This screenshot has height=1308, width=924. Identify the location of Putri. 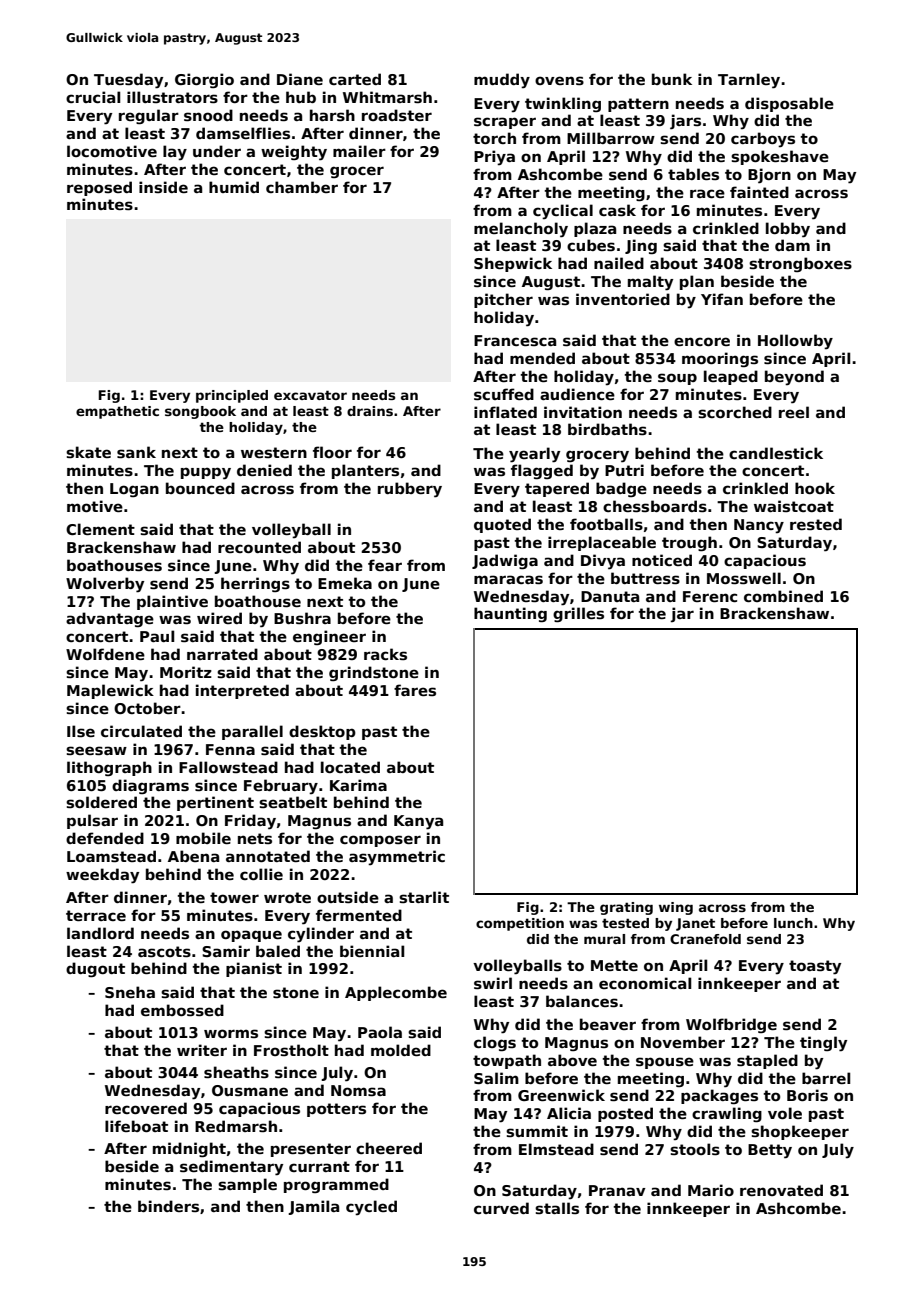
(624, 470).
